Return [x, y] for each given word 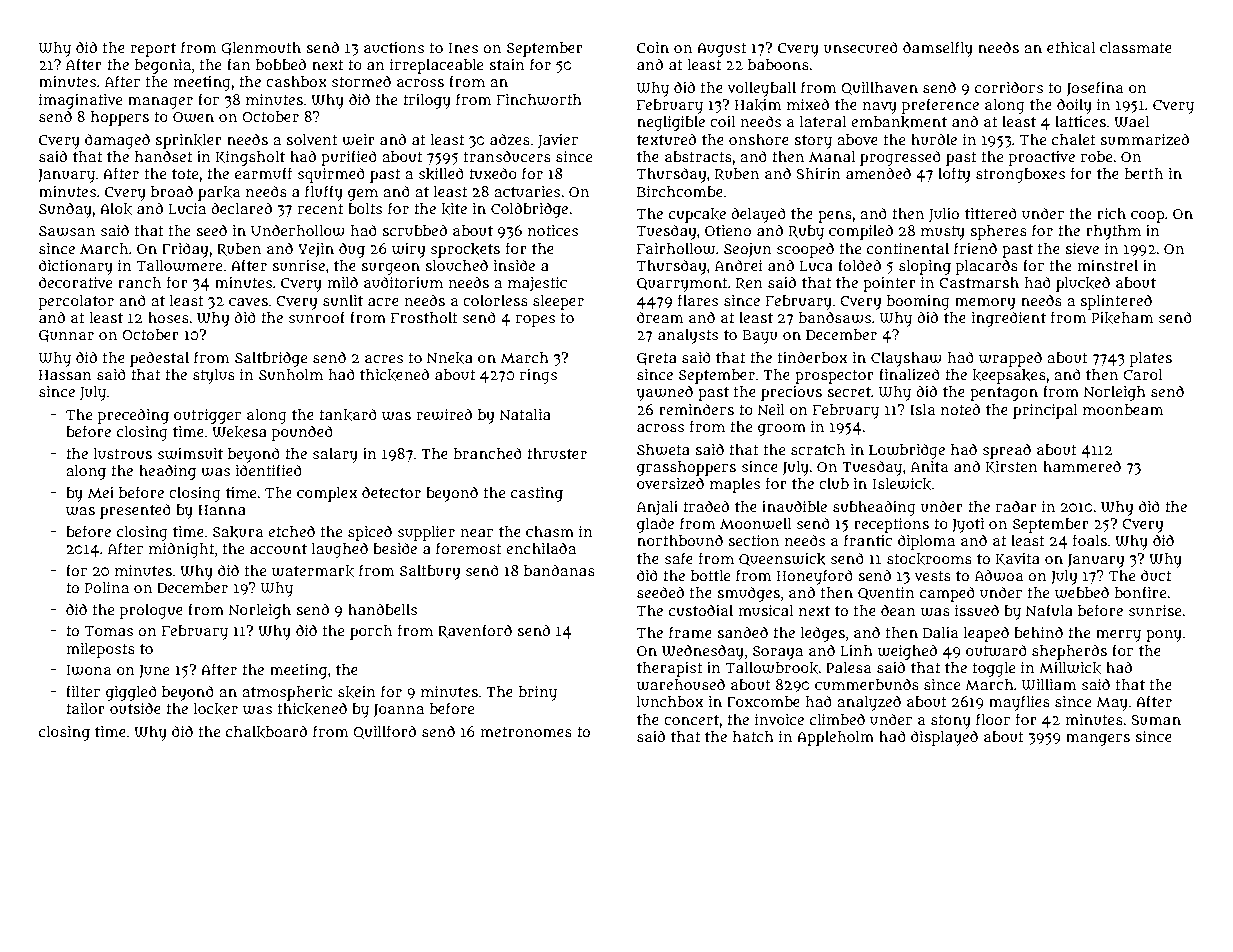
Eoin [653, 47]
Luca [816, 266]
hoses [168, 317]
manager [160, 103]
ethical [1071, 47]
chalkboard [266, 731]
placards [987, 267]
